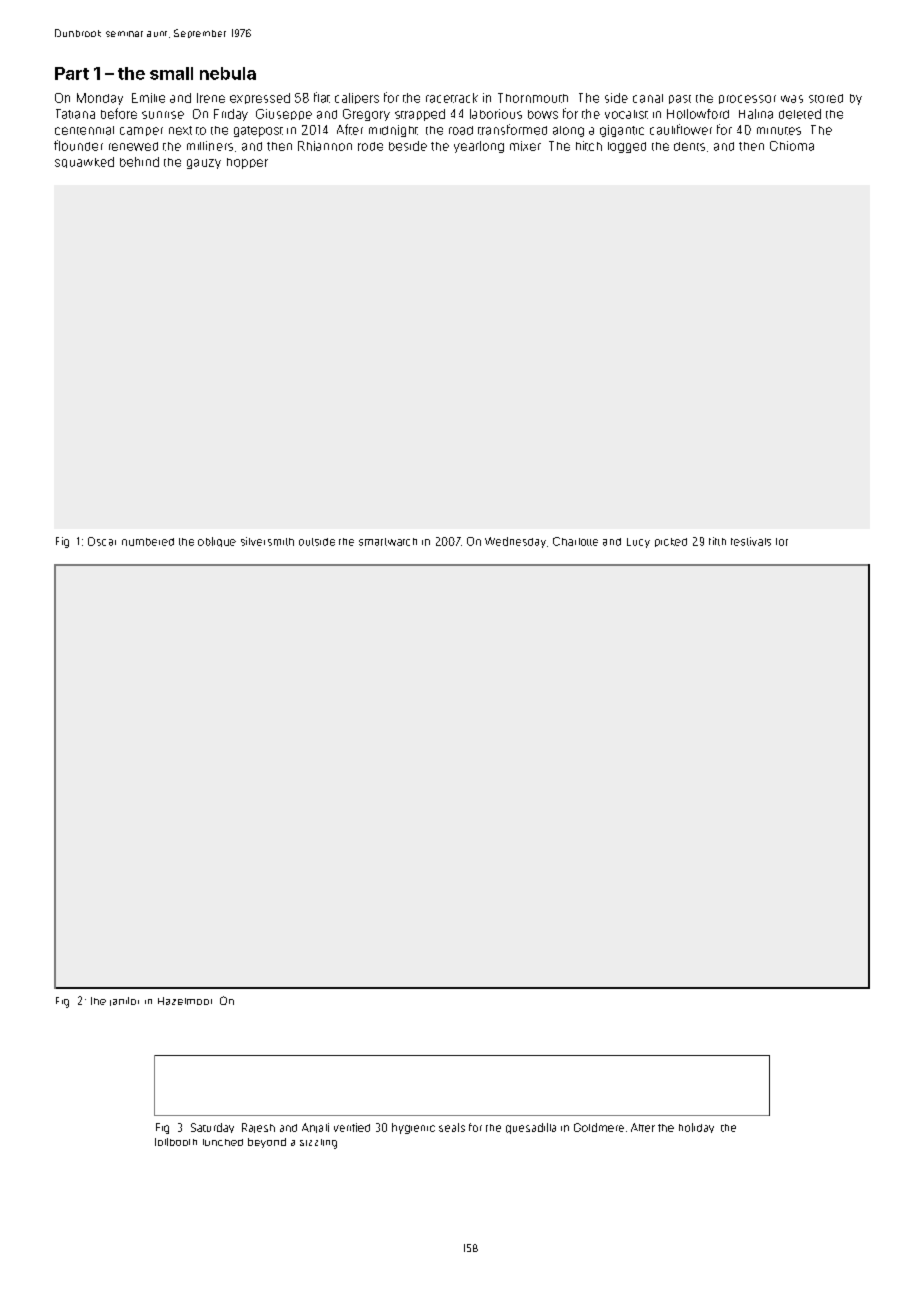 This page has width=924, height=1308. I want to click on silversmith, so click(267, 541).
